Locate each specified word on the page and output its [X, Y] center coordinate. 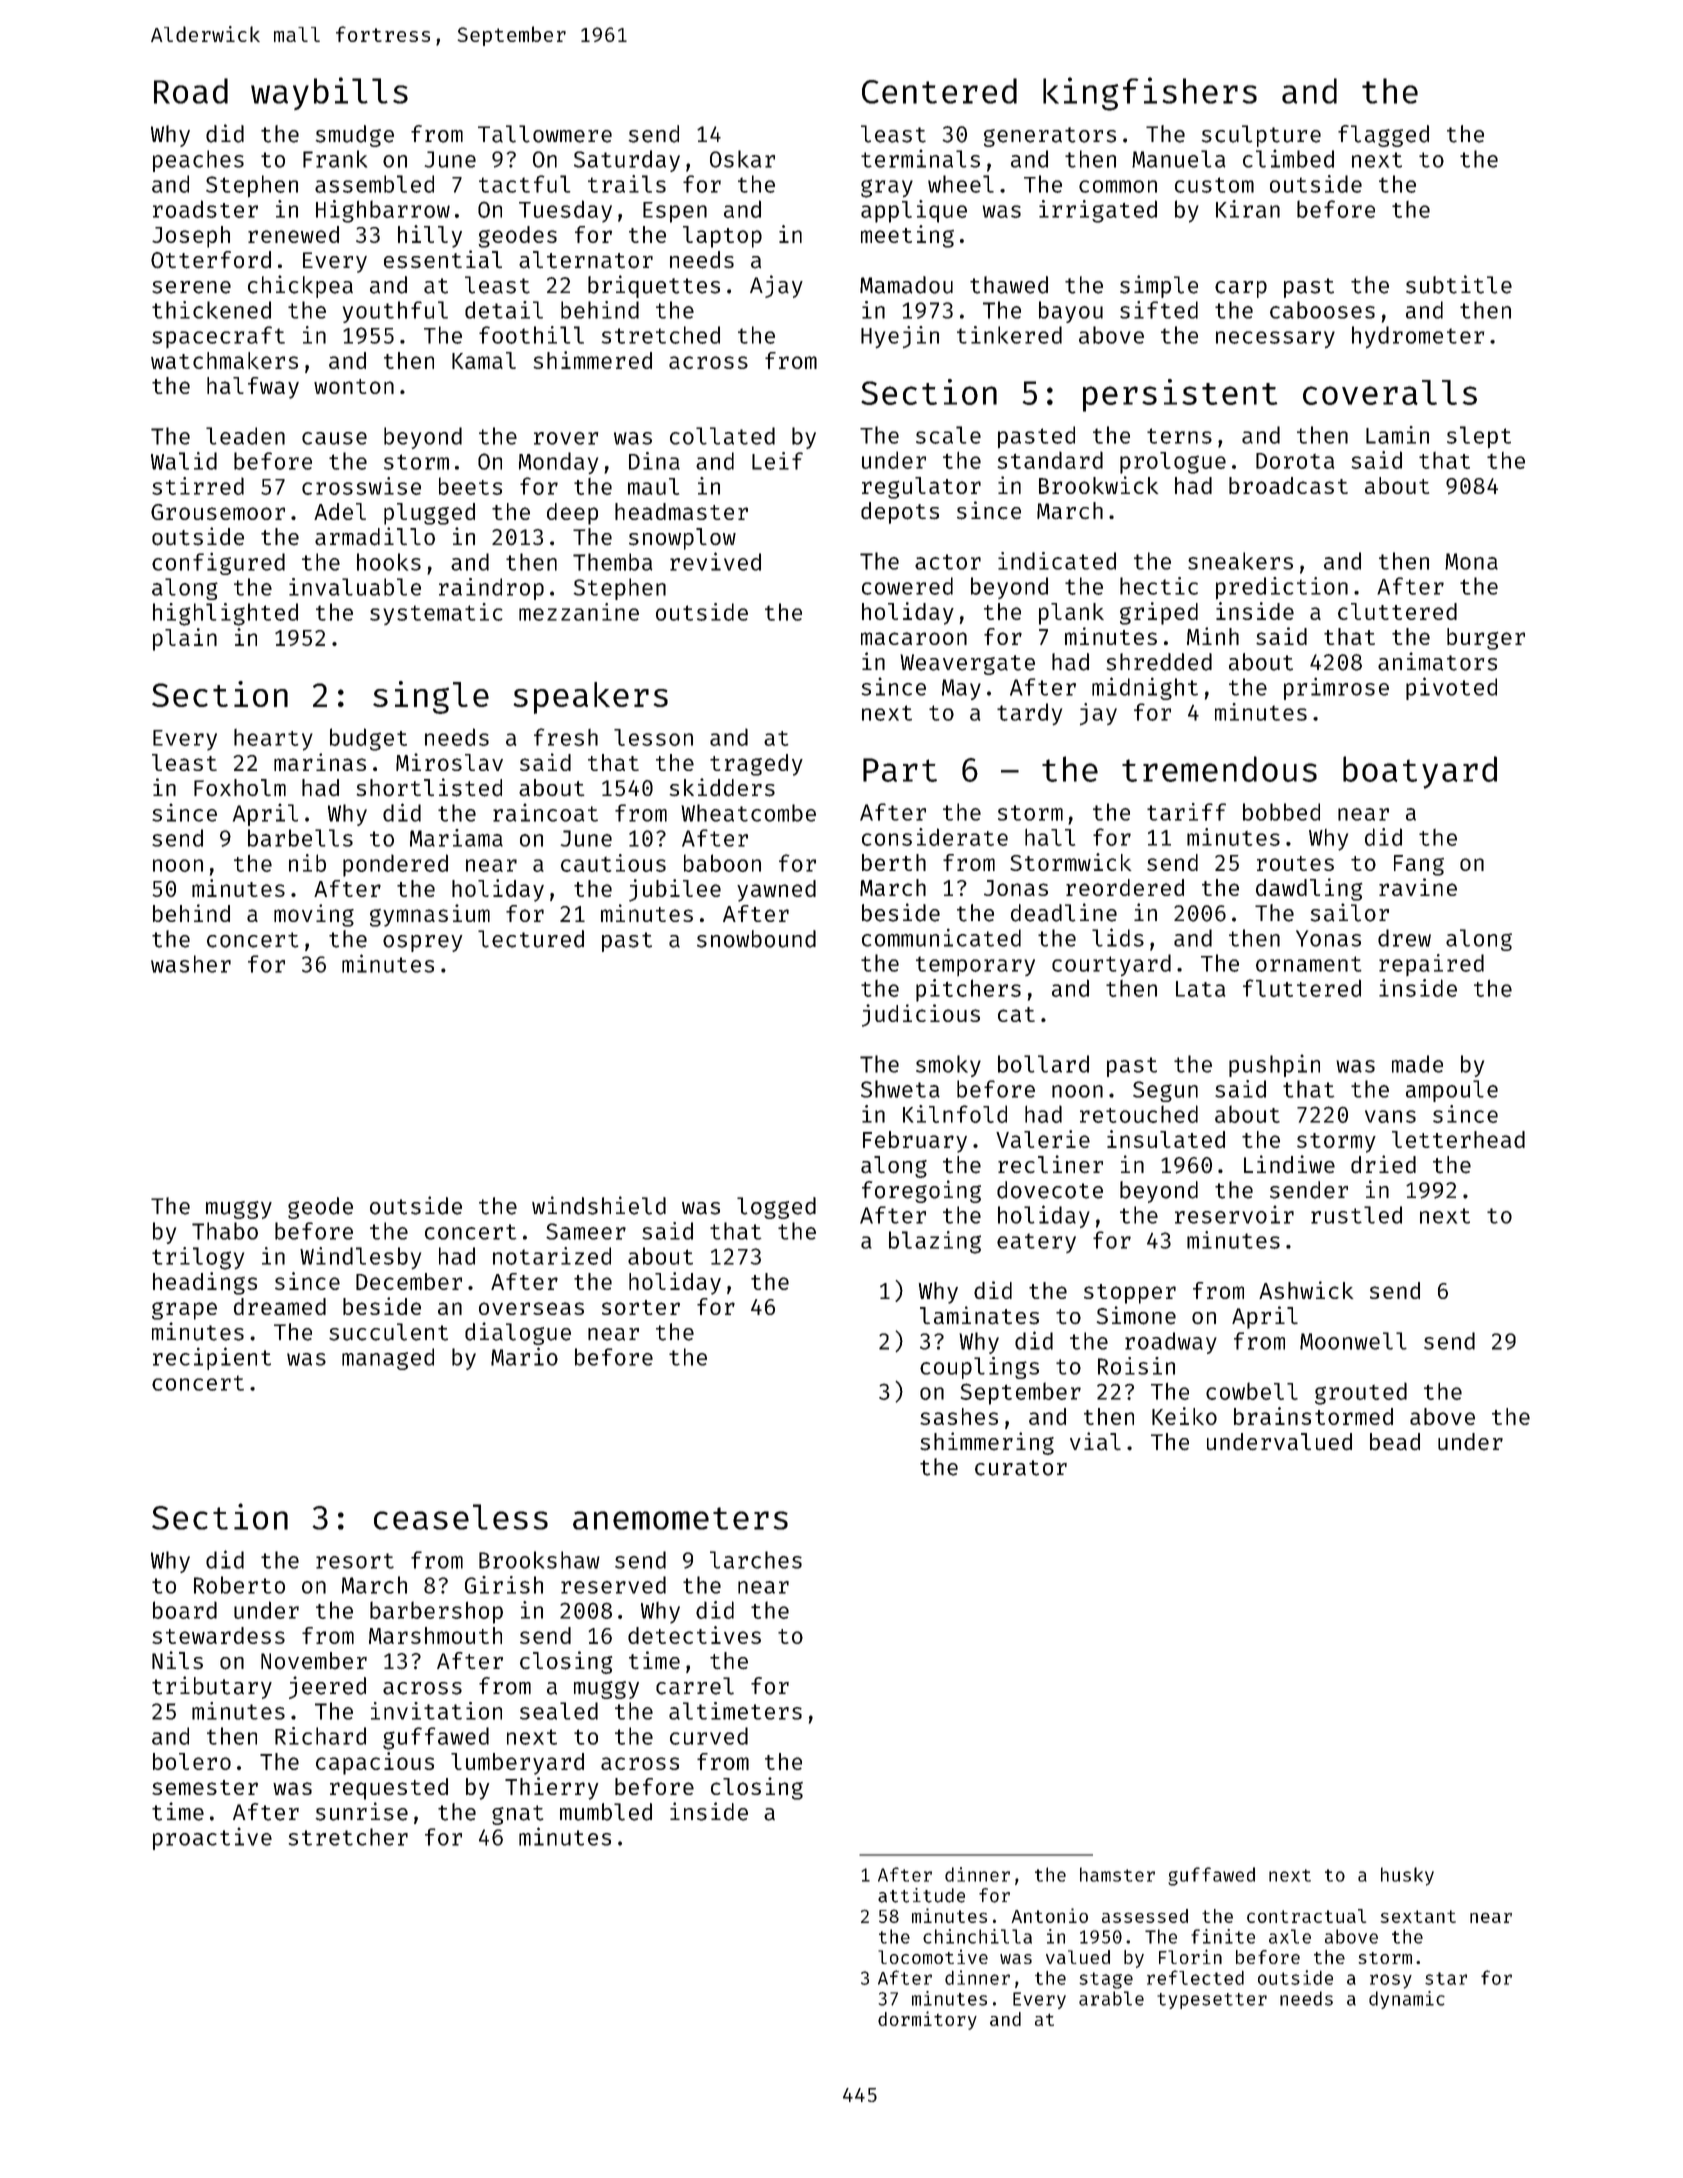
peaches [198, 161]
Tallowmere [545, 134]
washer [191, 964]
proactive [212, 1838]
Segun [1165, 1091]
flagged [1383, 136]
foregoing [921, 1191]
